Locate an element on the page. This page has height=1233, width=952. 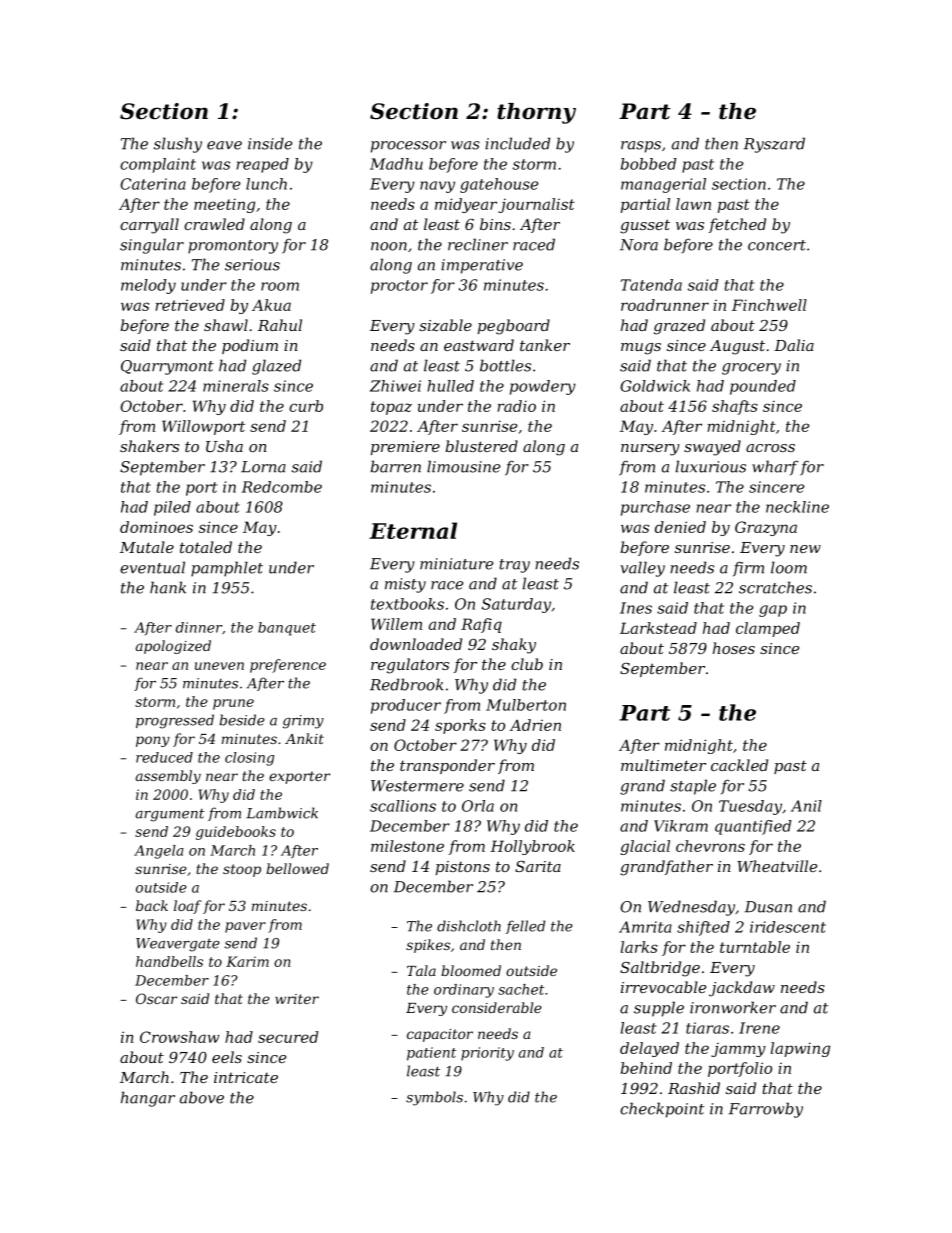
Anil is located at coordinates (806, 806).
